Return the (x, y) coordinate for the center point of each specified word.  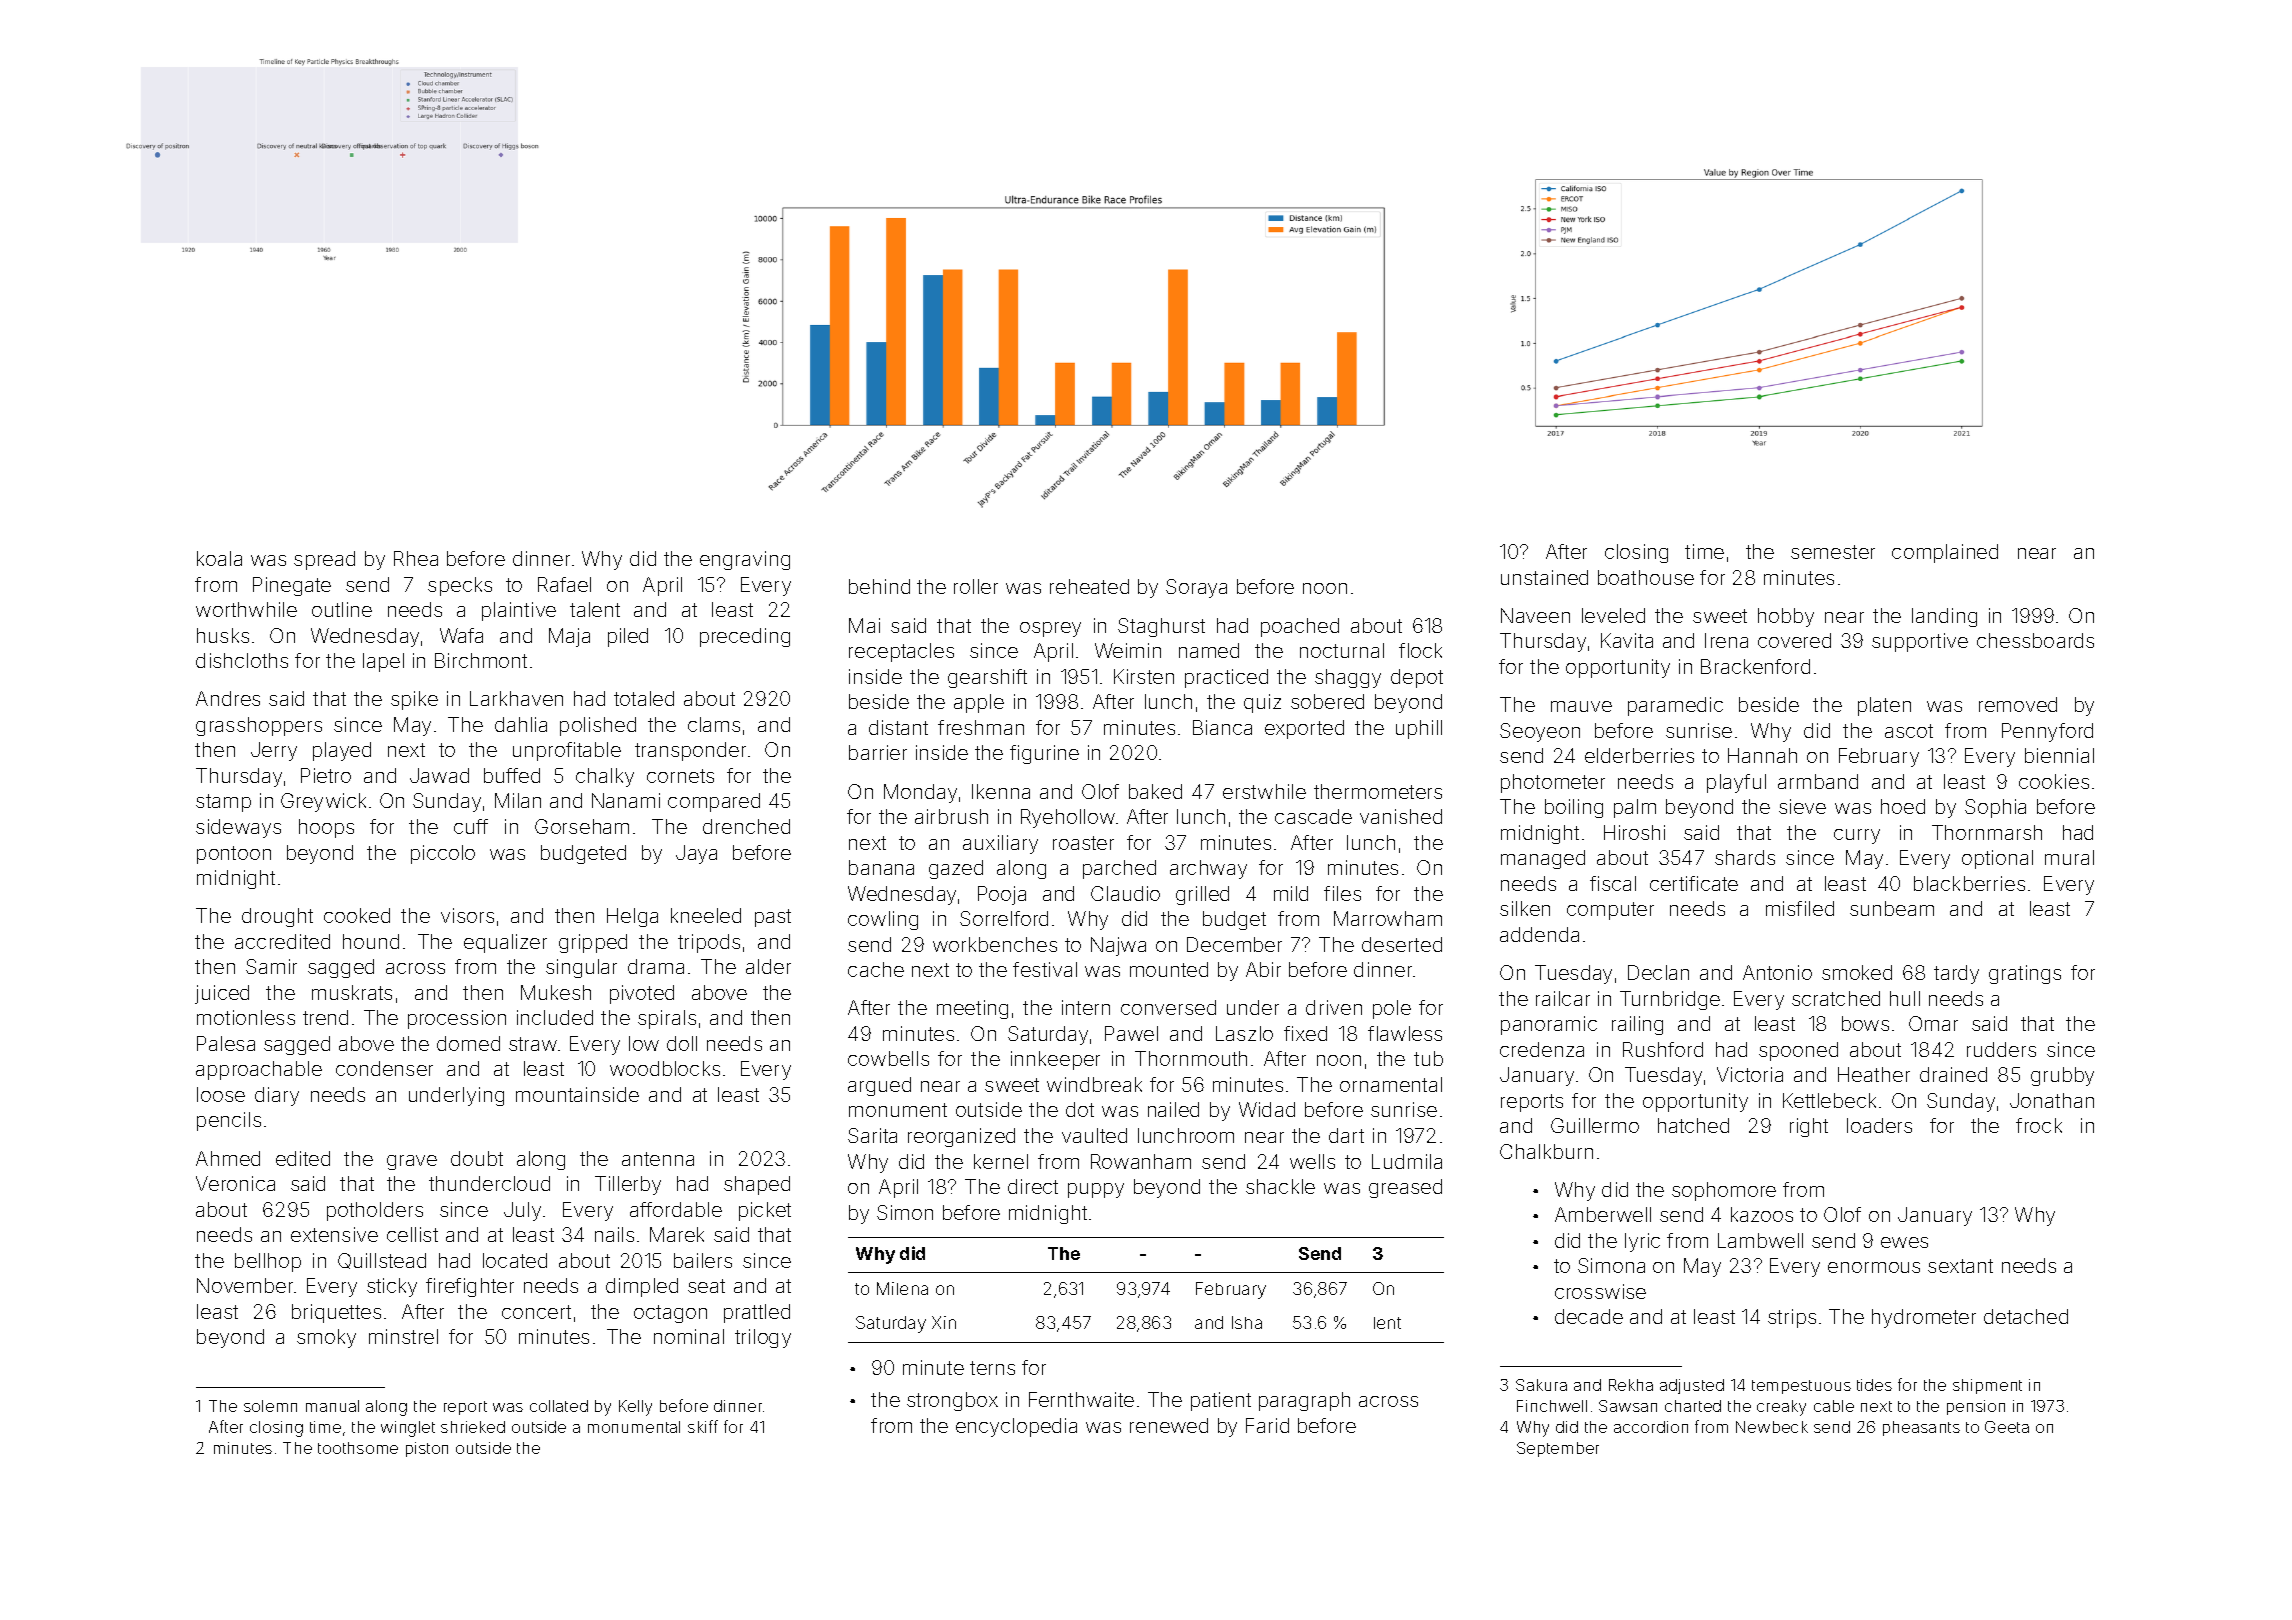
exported (1304, 729)
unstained (1544, 577)
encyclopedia (1016, 1427)
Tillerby (628, 1185)
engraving (745, 560)
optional (1997, 859)
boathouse (1646, 577)
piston (427, 1449)
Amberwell (1603, 1214)
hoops (326, 828)
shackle (1280, 1186)
